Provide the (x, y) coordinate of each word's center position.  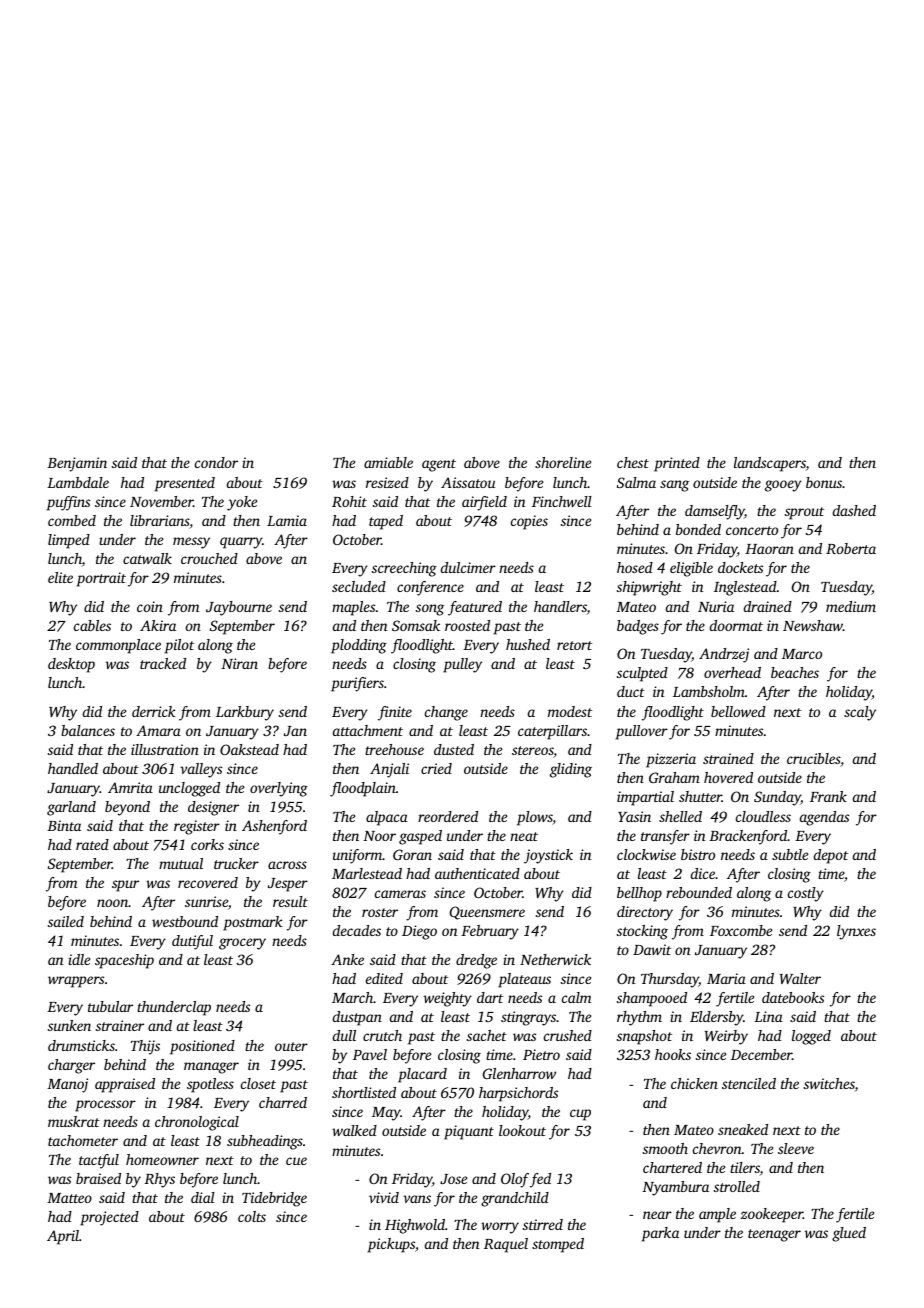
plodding (359, 646)
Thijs (145, 1047)
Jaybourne (239, 608)
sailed (66, 921)
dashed (854, 510)
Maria (726, 978)
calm (576, 997)
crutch (382, 1035)
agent (439, 465)
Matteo (69, 1198)
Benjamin (77, 464)
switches (829, 1085)
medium (851, 606)
